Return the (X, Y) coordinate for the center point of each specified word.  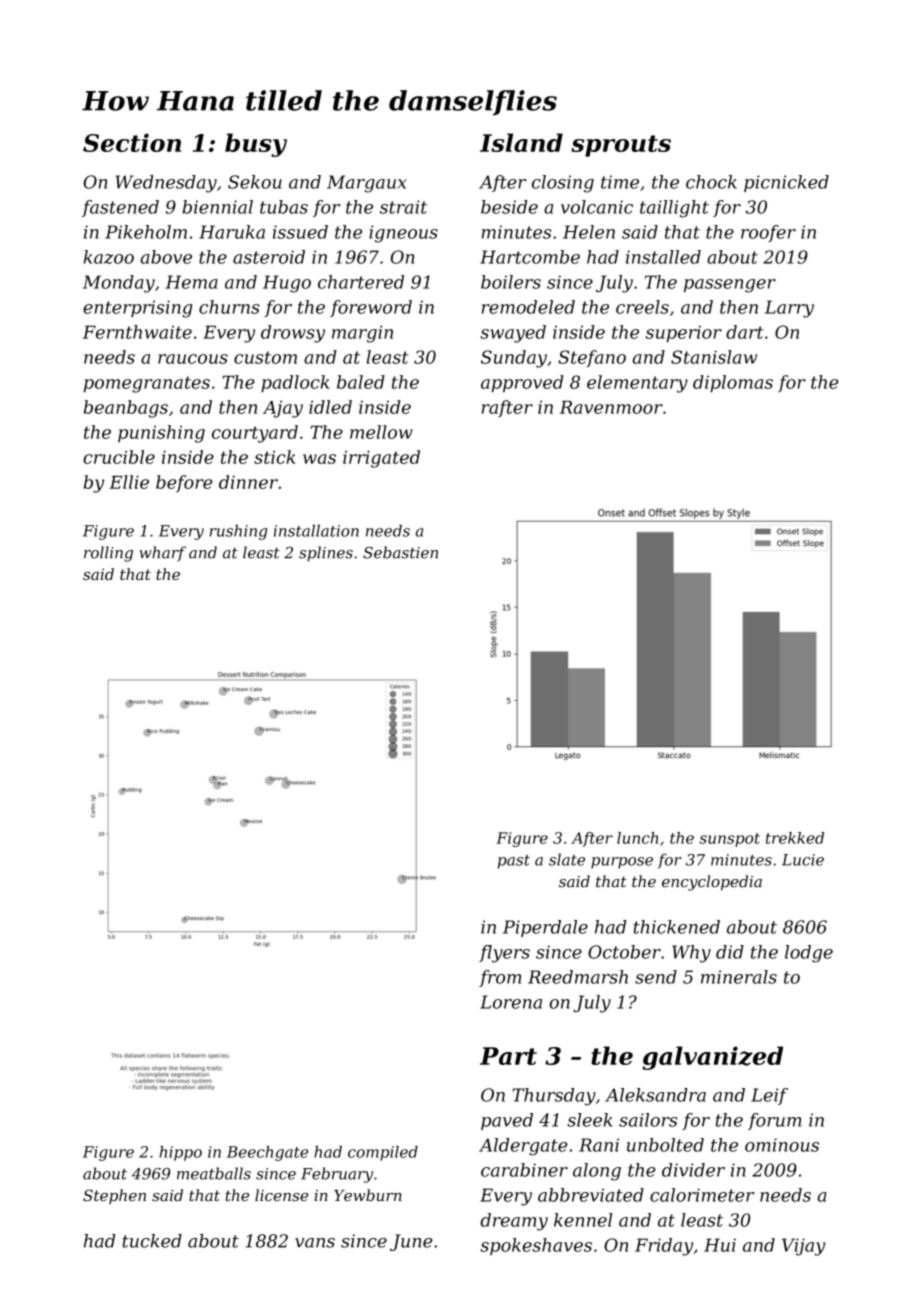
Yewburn (368, 1195)
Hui (720, 1245)
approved (522, 384)
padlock (295, 384)
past (514, 862)
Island (521, 142)
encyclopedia (712, 883)
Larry (789, 309)
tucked (152, 1241)
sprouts (621, 146)
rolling (108, 554)
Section (132, 142)
